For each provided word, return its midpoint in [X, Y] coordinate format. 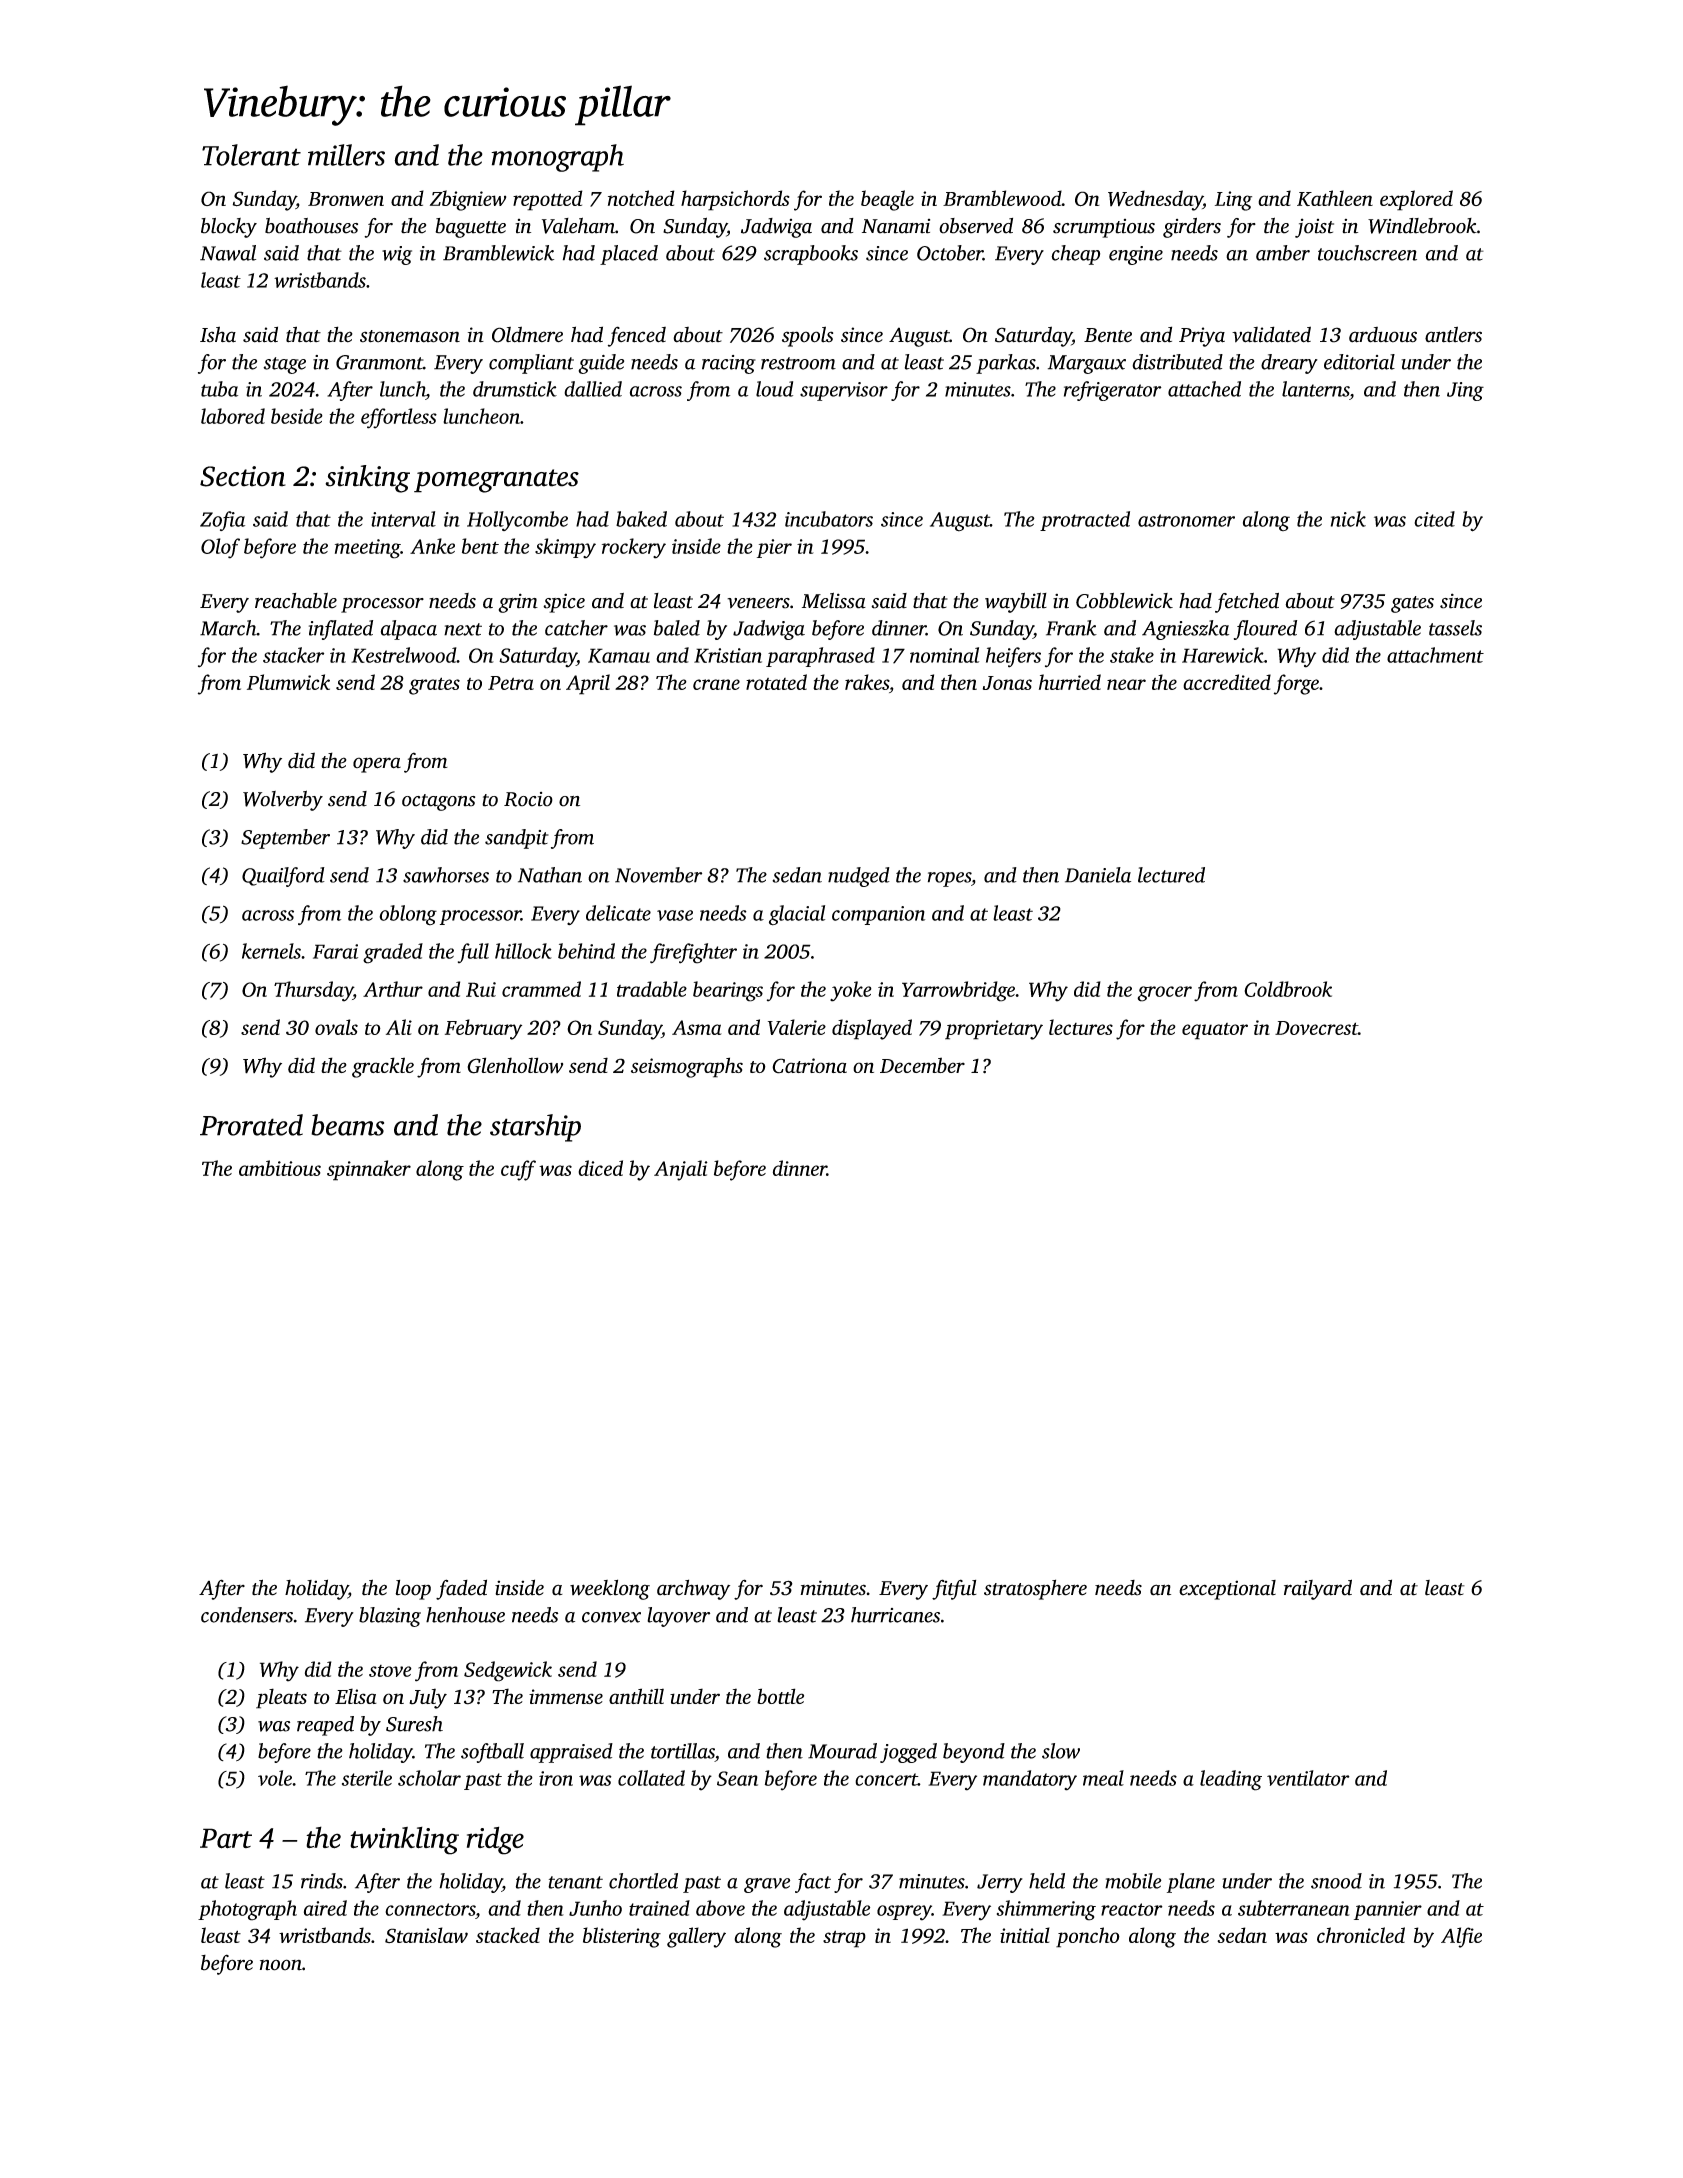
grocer [1164, 994]
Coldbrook [1288, 989]
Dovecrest [1316, 1028]
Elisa [356, 1696]
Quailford [283, 877]
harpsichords [735, 200]
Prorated [251, 1125]
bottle [780, 1696]
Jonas [1007, 683]
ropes [949, 879]
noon [281, 1965]
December [922, 1065]
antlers [1453, 334]
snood [1336, 1881]
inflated [341, 630]
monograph [557, 158]
